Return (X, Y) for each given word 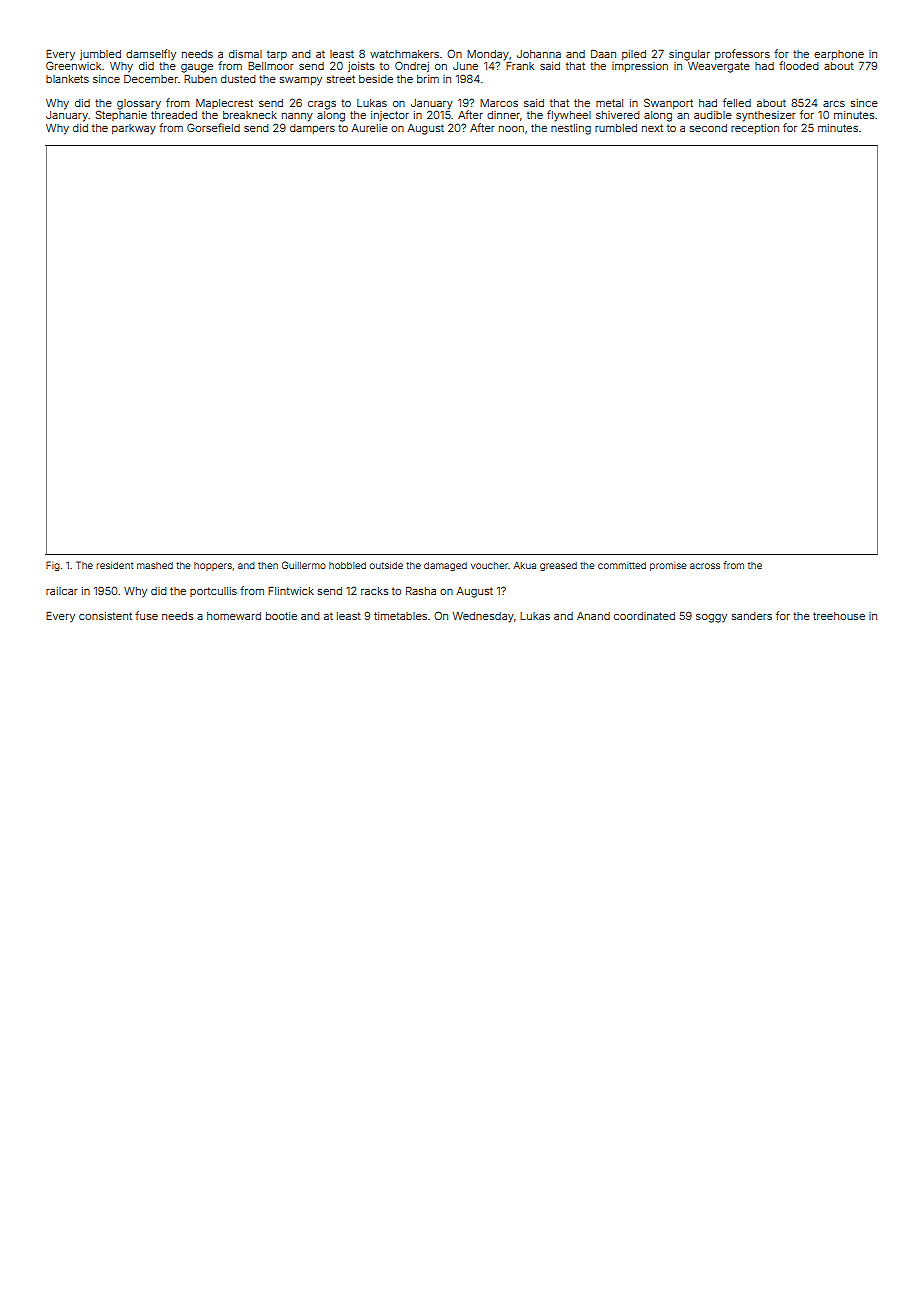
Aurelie (369, 128)
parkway (134, 129)
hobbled (347, 565)
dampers (312, 129)
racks (374, 591)
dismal (245, 54)
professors (742, 54)
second (708, 128)
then (268, 565)
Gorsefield (213, 127)
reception (755, 129)
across (705, 566)
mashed (155, 565)
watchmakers (404, 54)
